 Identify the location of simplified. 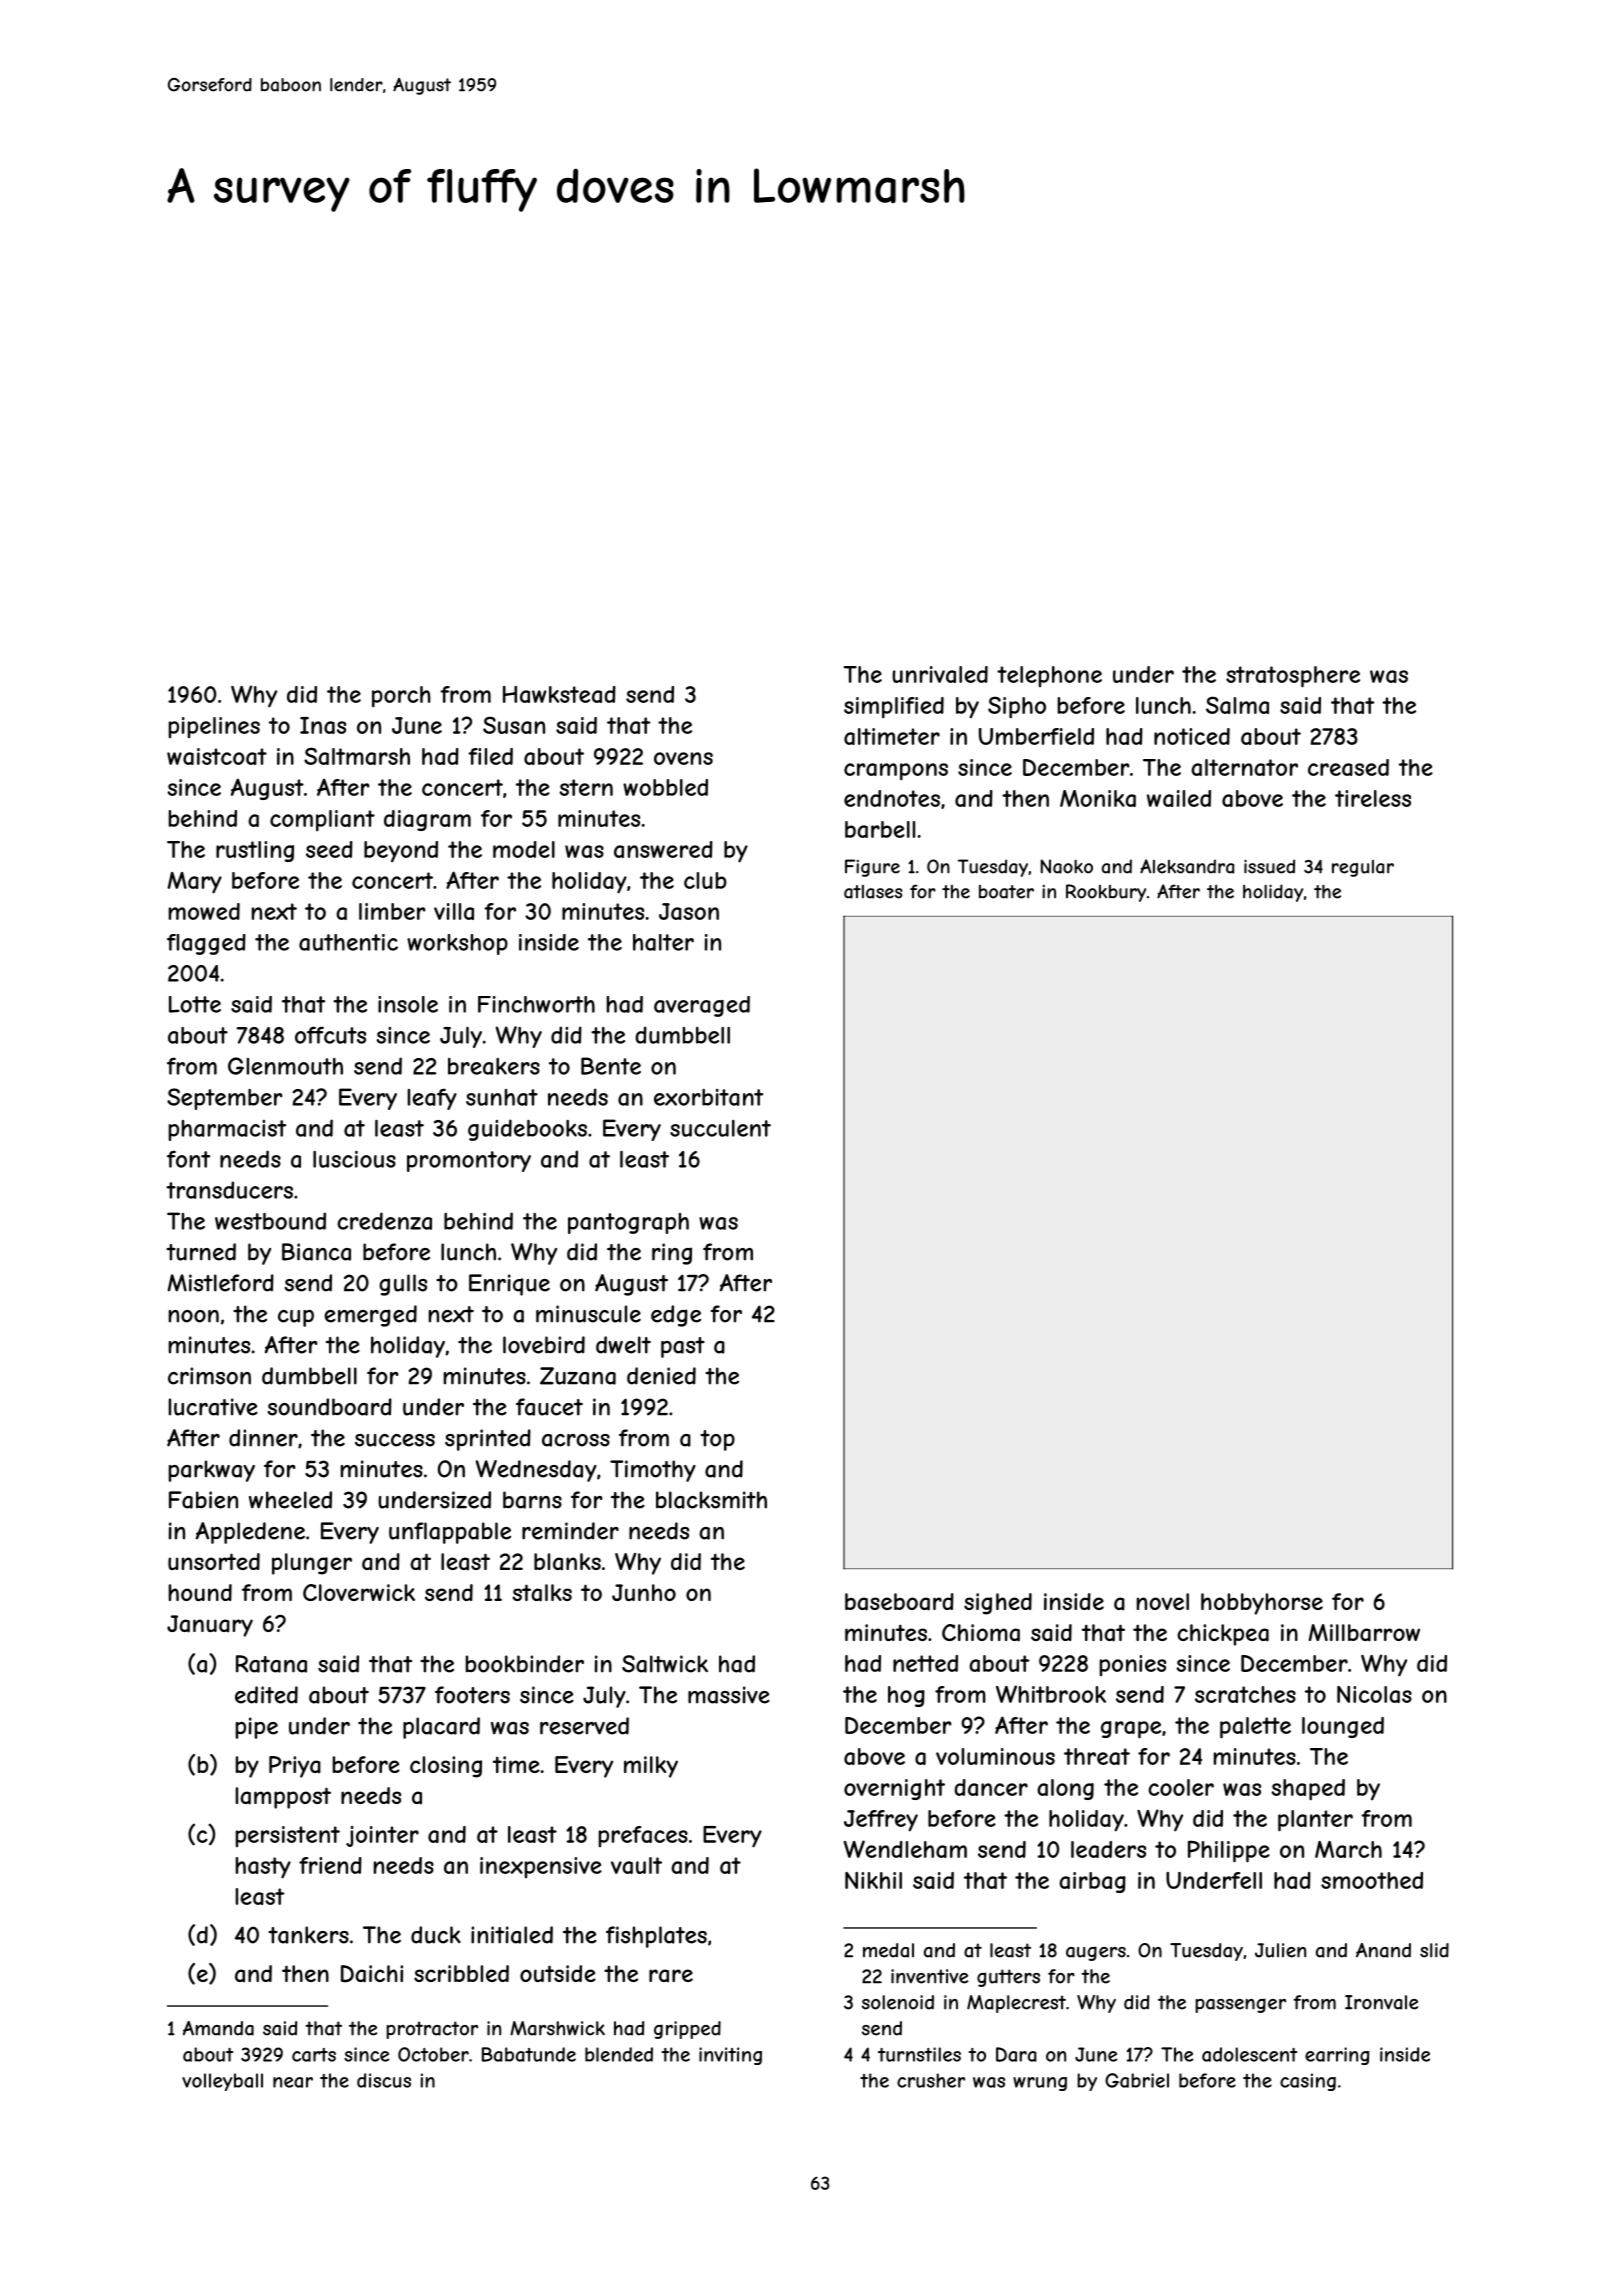
(894, 708).
